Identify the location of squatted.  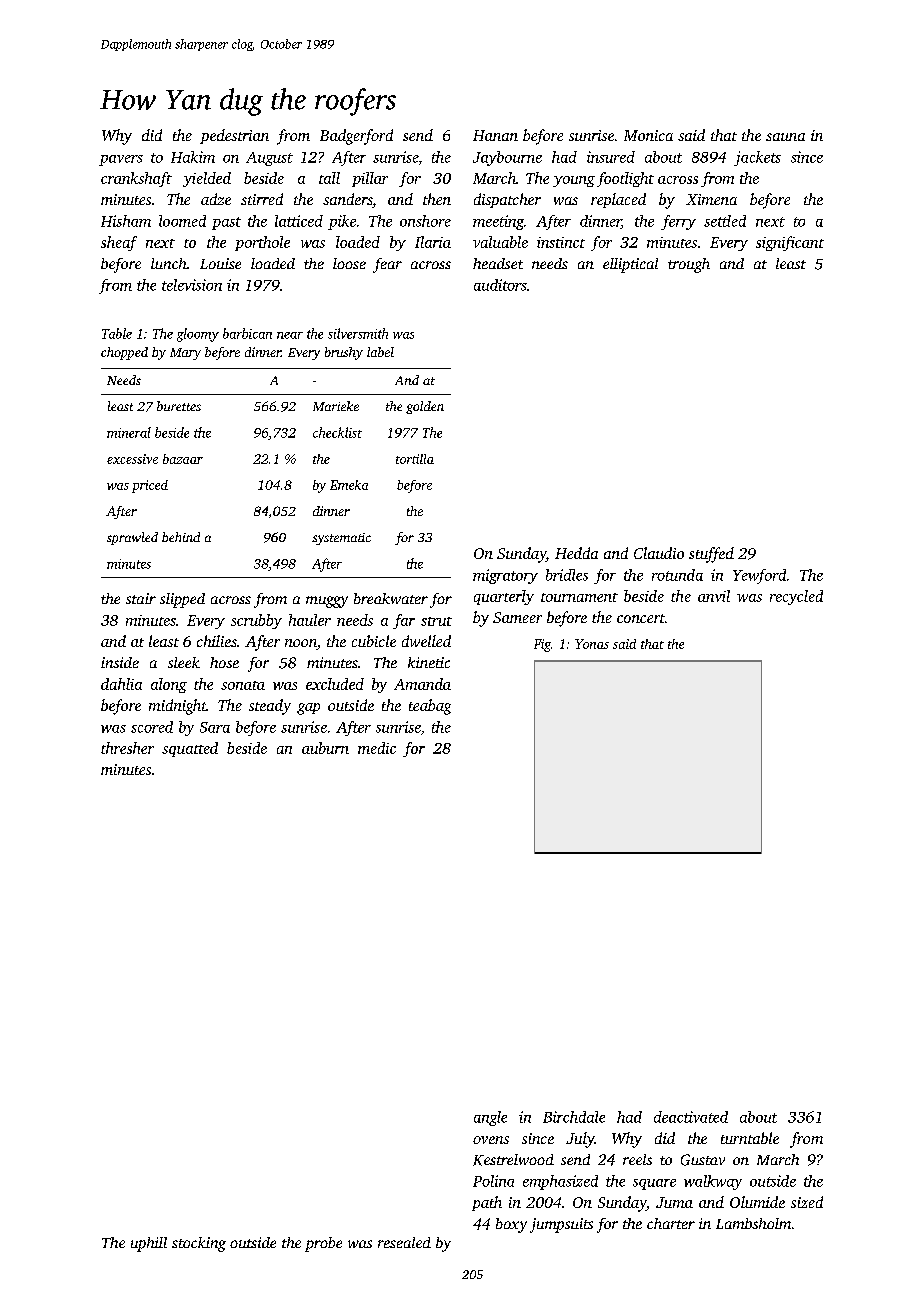
(190, 749).
